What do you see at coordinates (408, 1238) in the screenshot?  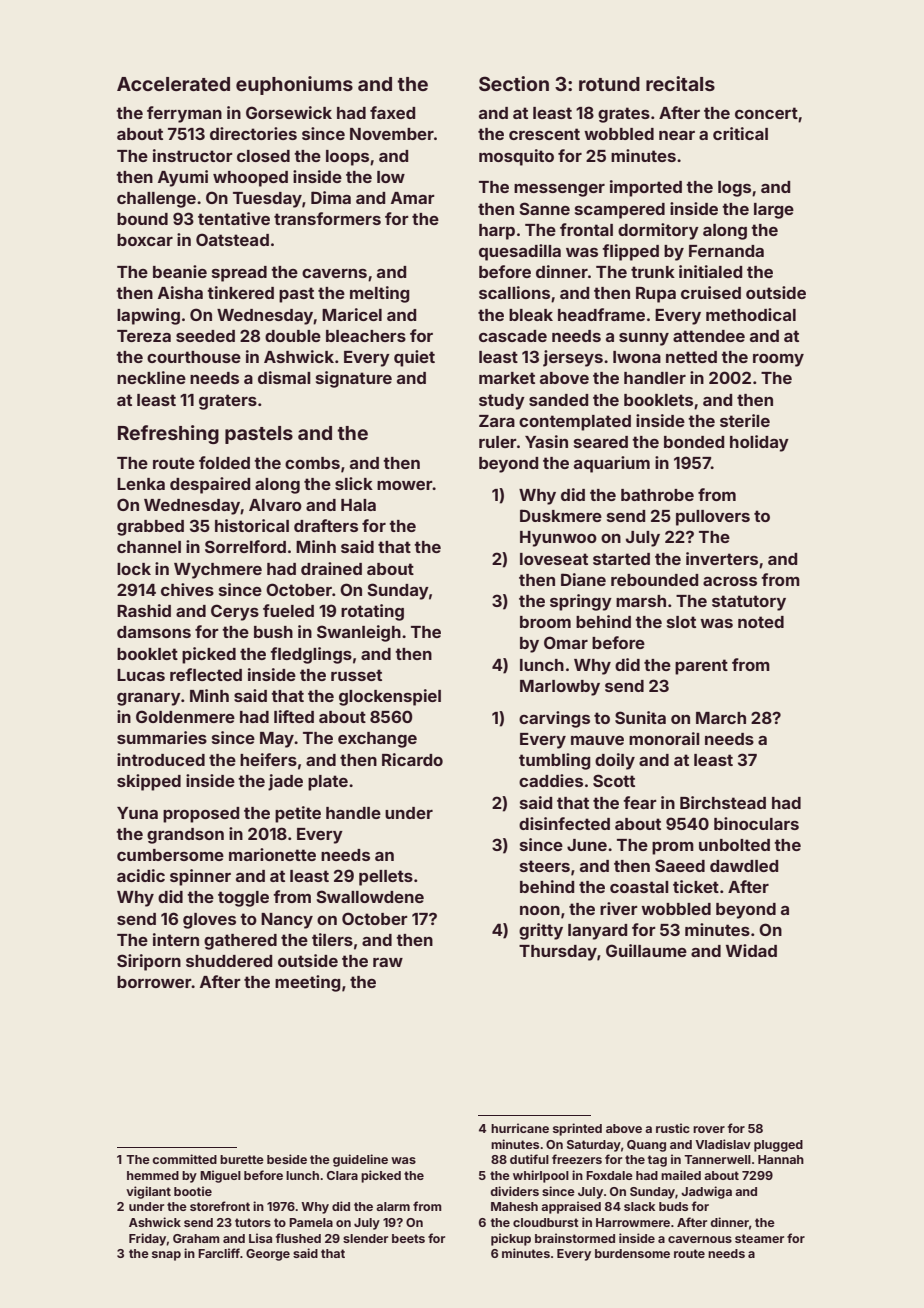 I see `beets` at bounding box center [408, 1238].
